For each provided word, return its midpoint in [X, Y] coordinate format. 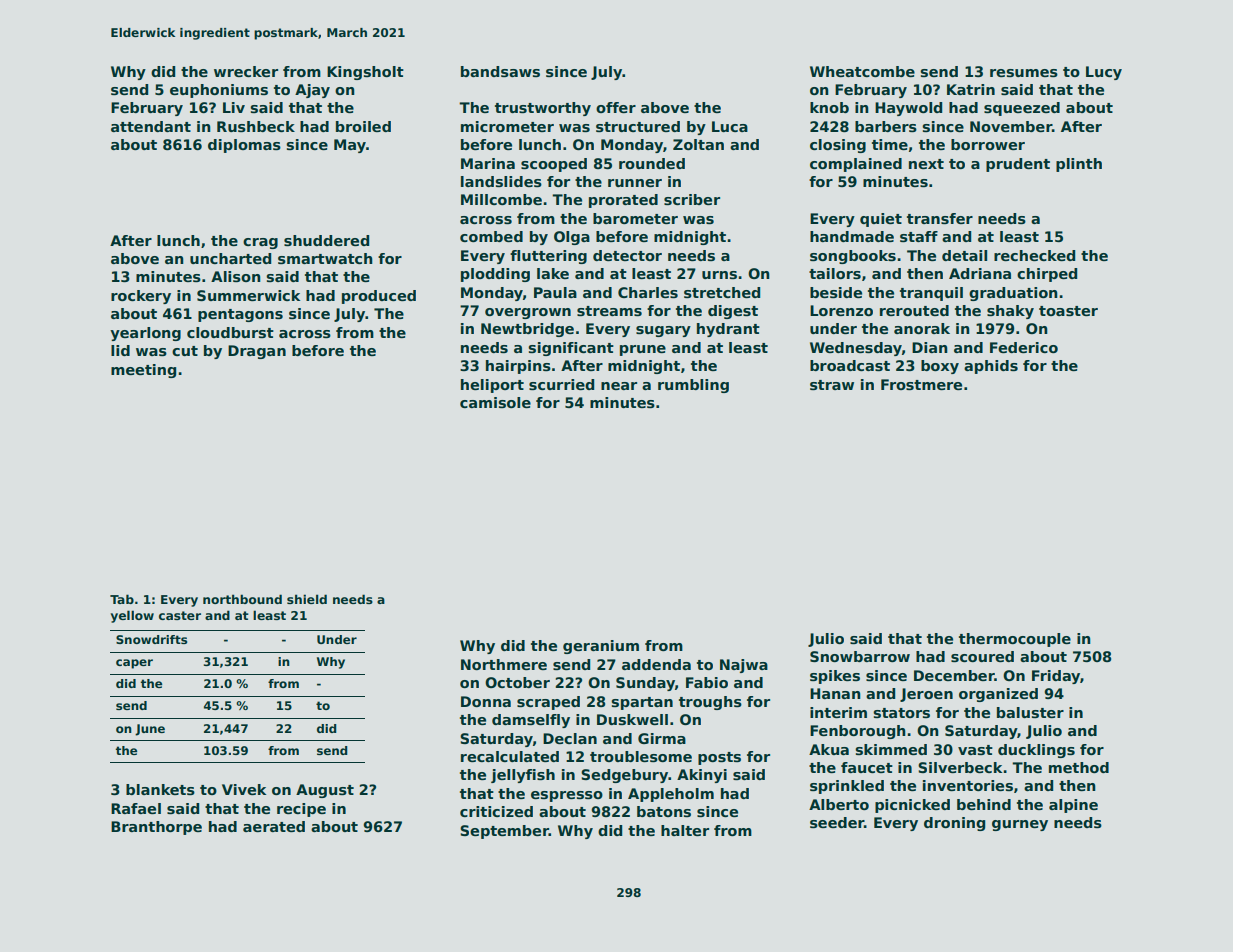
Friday [1056, 677]
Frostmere [921, 384]
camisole [495, 402]
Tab [122, 599]
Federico [1024, 347]
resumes [1024, 73]
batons [664, 811]
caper [134, 664]
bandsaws [500, 71]
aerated [274, 826]
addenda [656, 664]
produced [379, 297]
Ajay [312, 91]
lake [553, 273]
